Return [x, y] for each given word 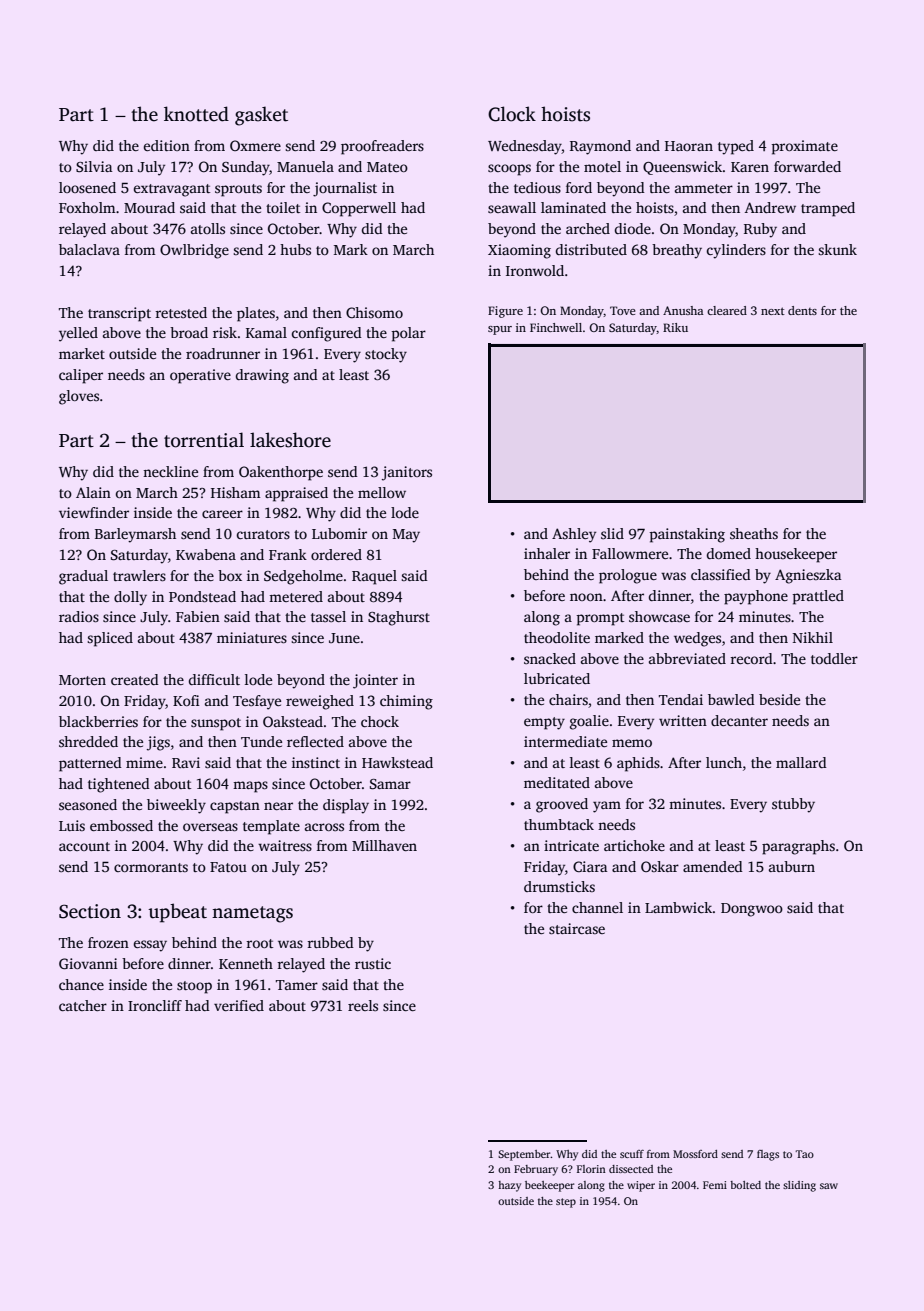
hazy [509, 1186]
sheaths [754, 533]
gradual [83, 577]
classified [721, 574]
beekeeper [549, 1186]
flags [768, 1155]
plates [256, 314]
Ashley [574, 535]
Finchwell [556, 327]
